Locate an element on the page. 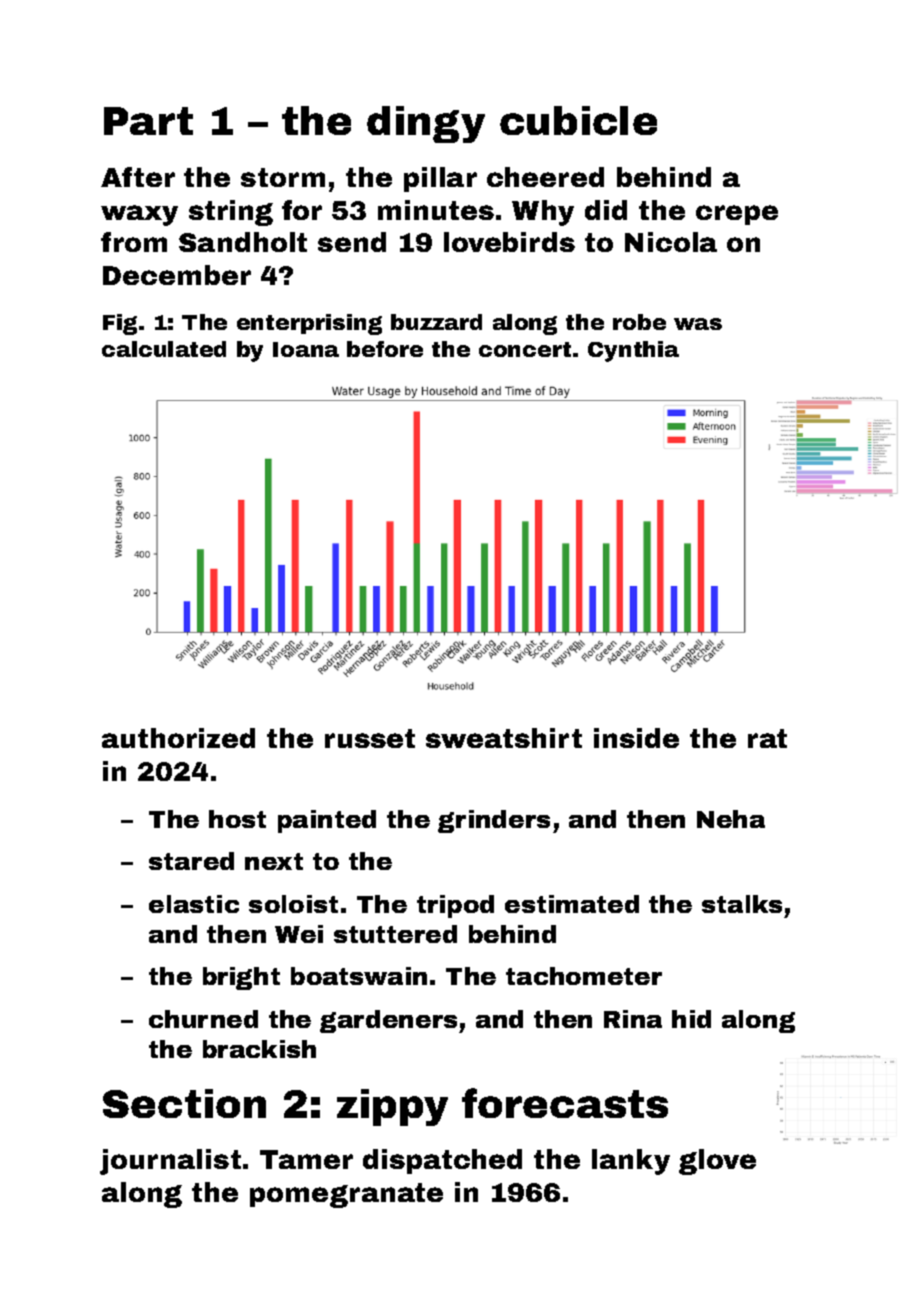 The width and height of the page is (924, 1311). concert is located at coordinates (525, 349).
